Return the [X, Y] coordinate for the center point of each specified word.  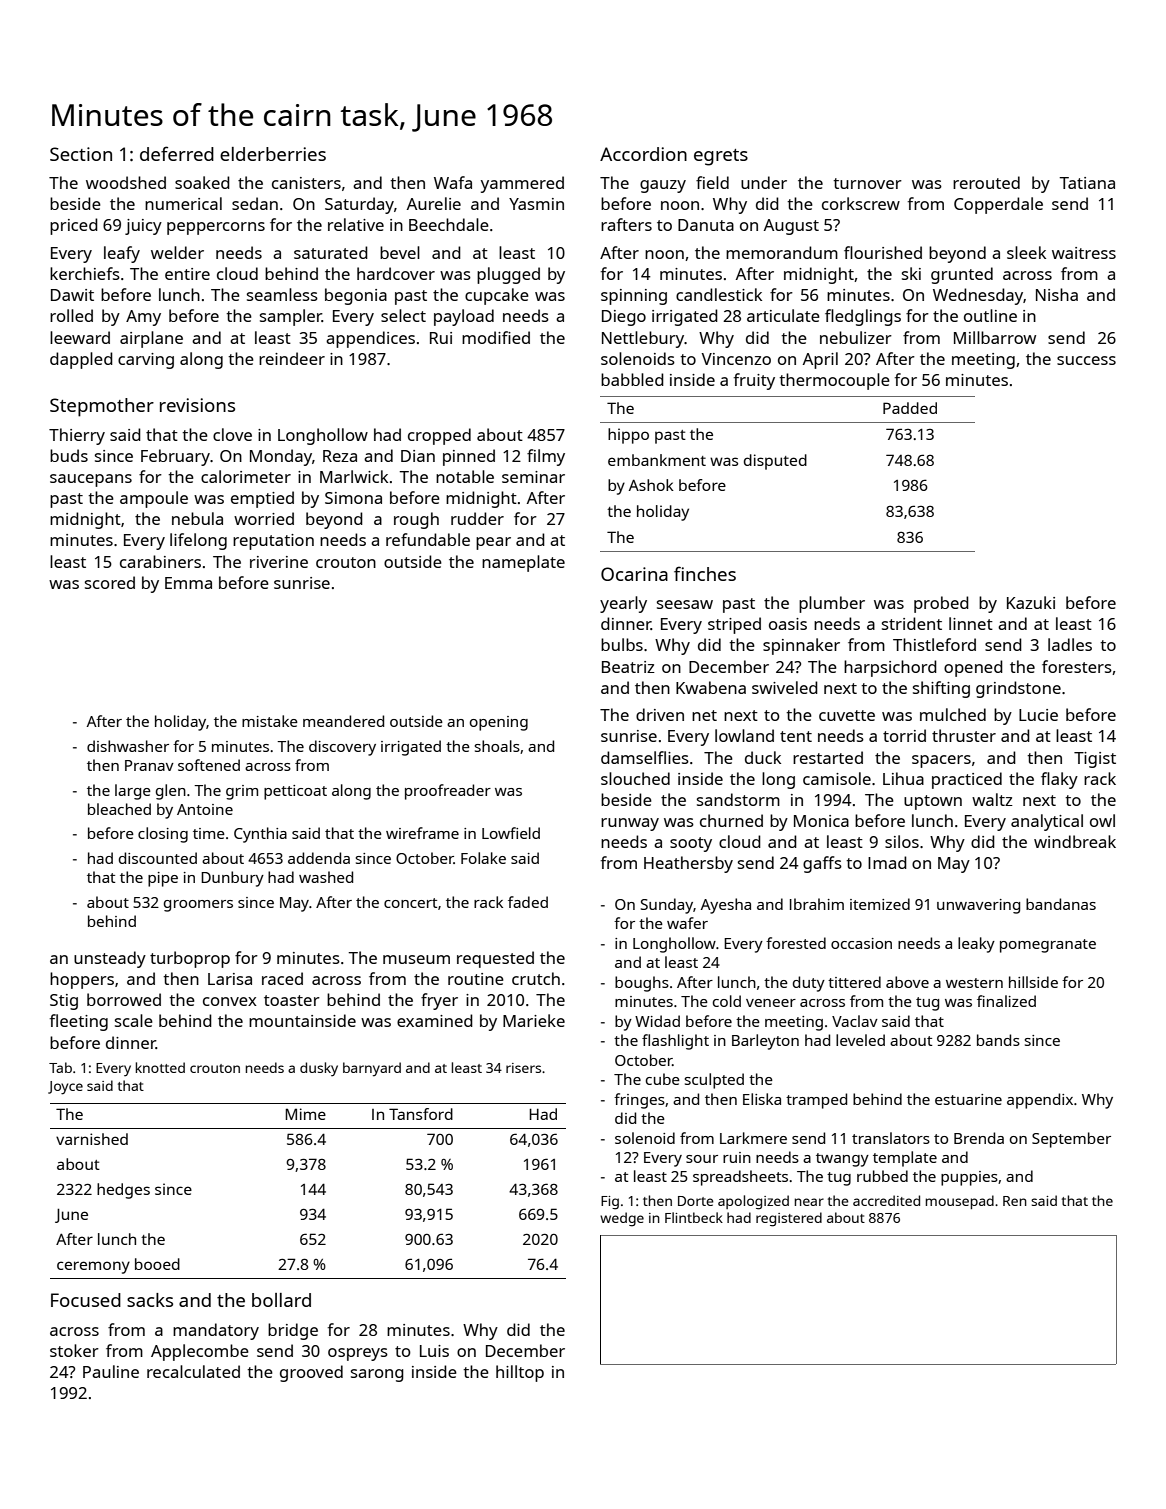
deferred [177, 153]
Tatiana [1087, 183]
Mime [305, 1114]
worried [264, 518]
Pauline [111, 1371]
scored [110, 582]
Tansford [421, 1114]
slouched [635, 778]
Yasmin [536, 204]
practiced [967, 780]
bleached [119, 809]
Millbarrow [995, 337]
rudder [477, 518]
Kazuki [1031, 602]
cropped [439, 436]
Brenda [979, 1138]
